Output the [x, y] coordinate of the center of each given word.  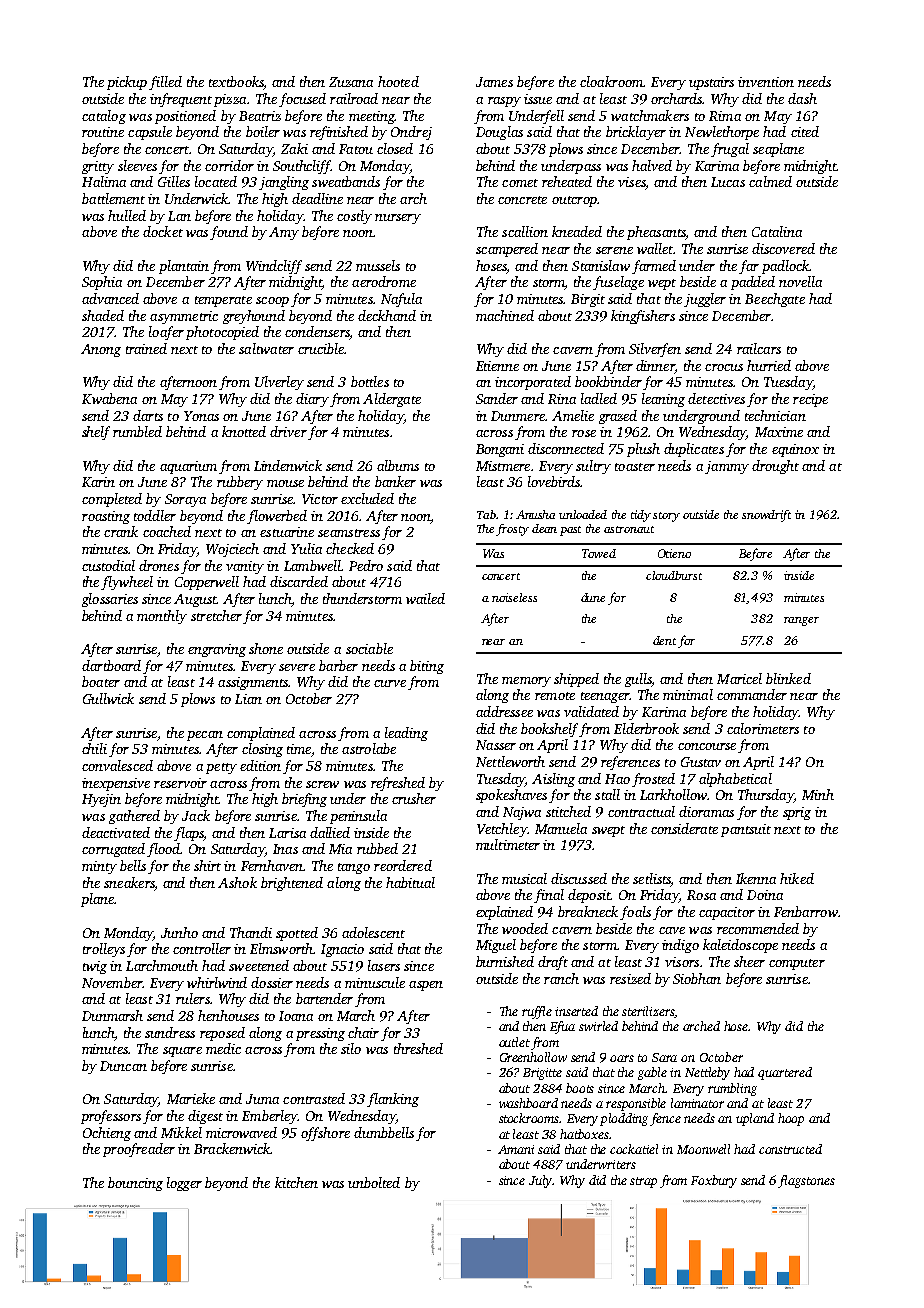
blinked [788, 678]
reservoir [180, 783]
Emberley [270, 1117]
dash [802, 98]
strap [643, 1182]
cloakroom [611, 81]
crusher [414, 798]
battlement [113, 198]
